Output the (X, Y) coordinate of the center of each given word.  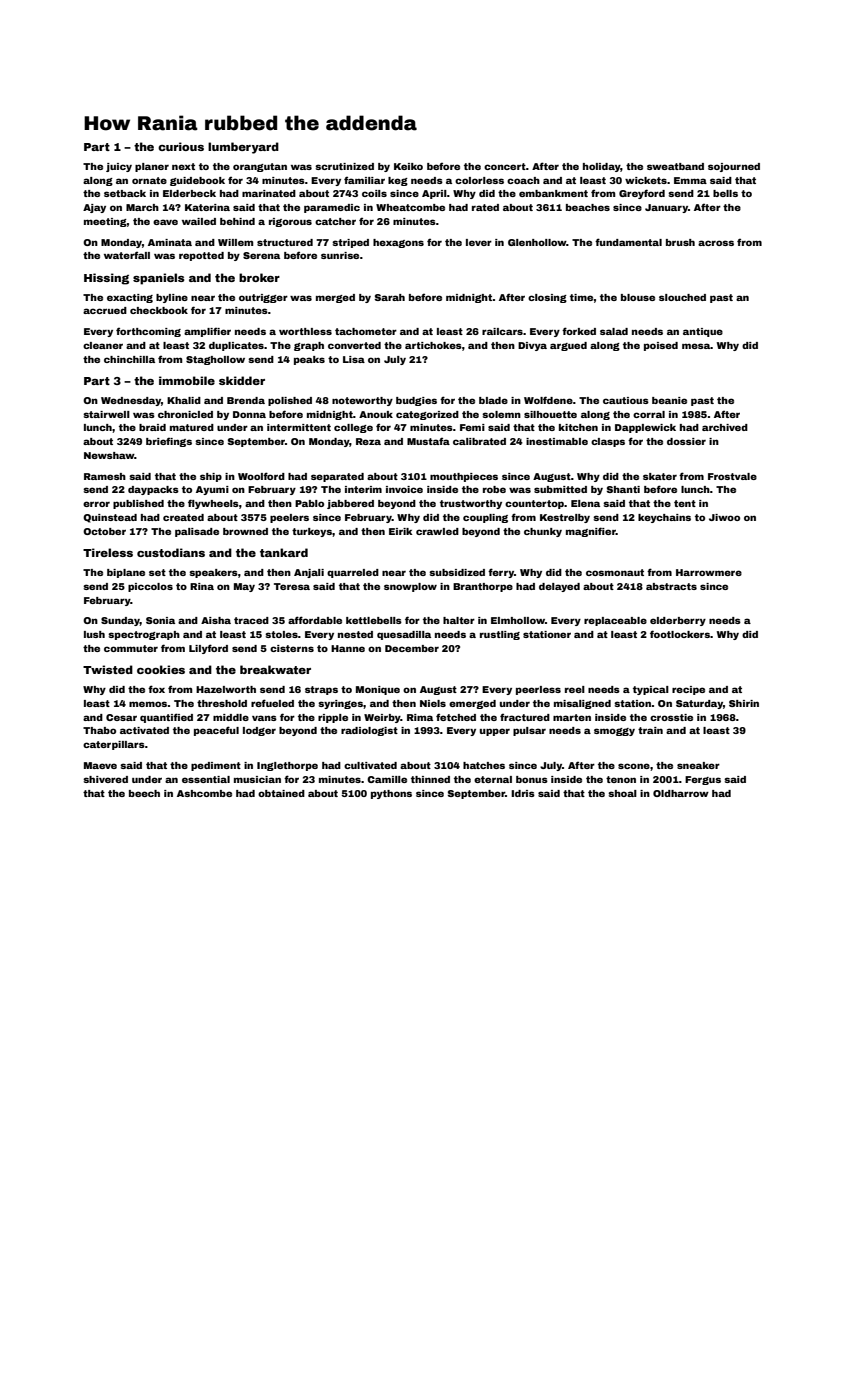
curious (181, 146)
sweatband (675, 166)
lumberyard (243, 148)
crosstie (671, 717)
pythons (391, 794)
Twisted (108, 669)
